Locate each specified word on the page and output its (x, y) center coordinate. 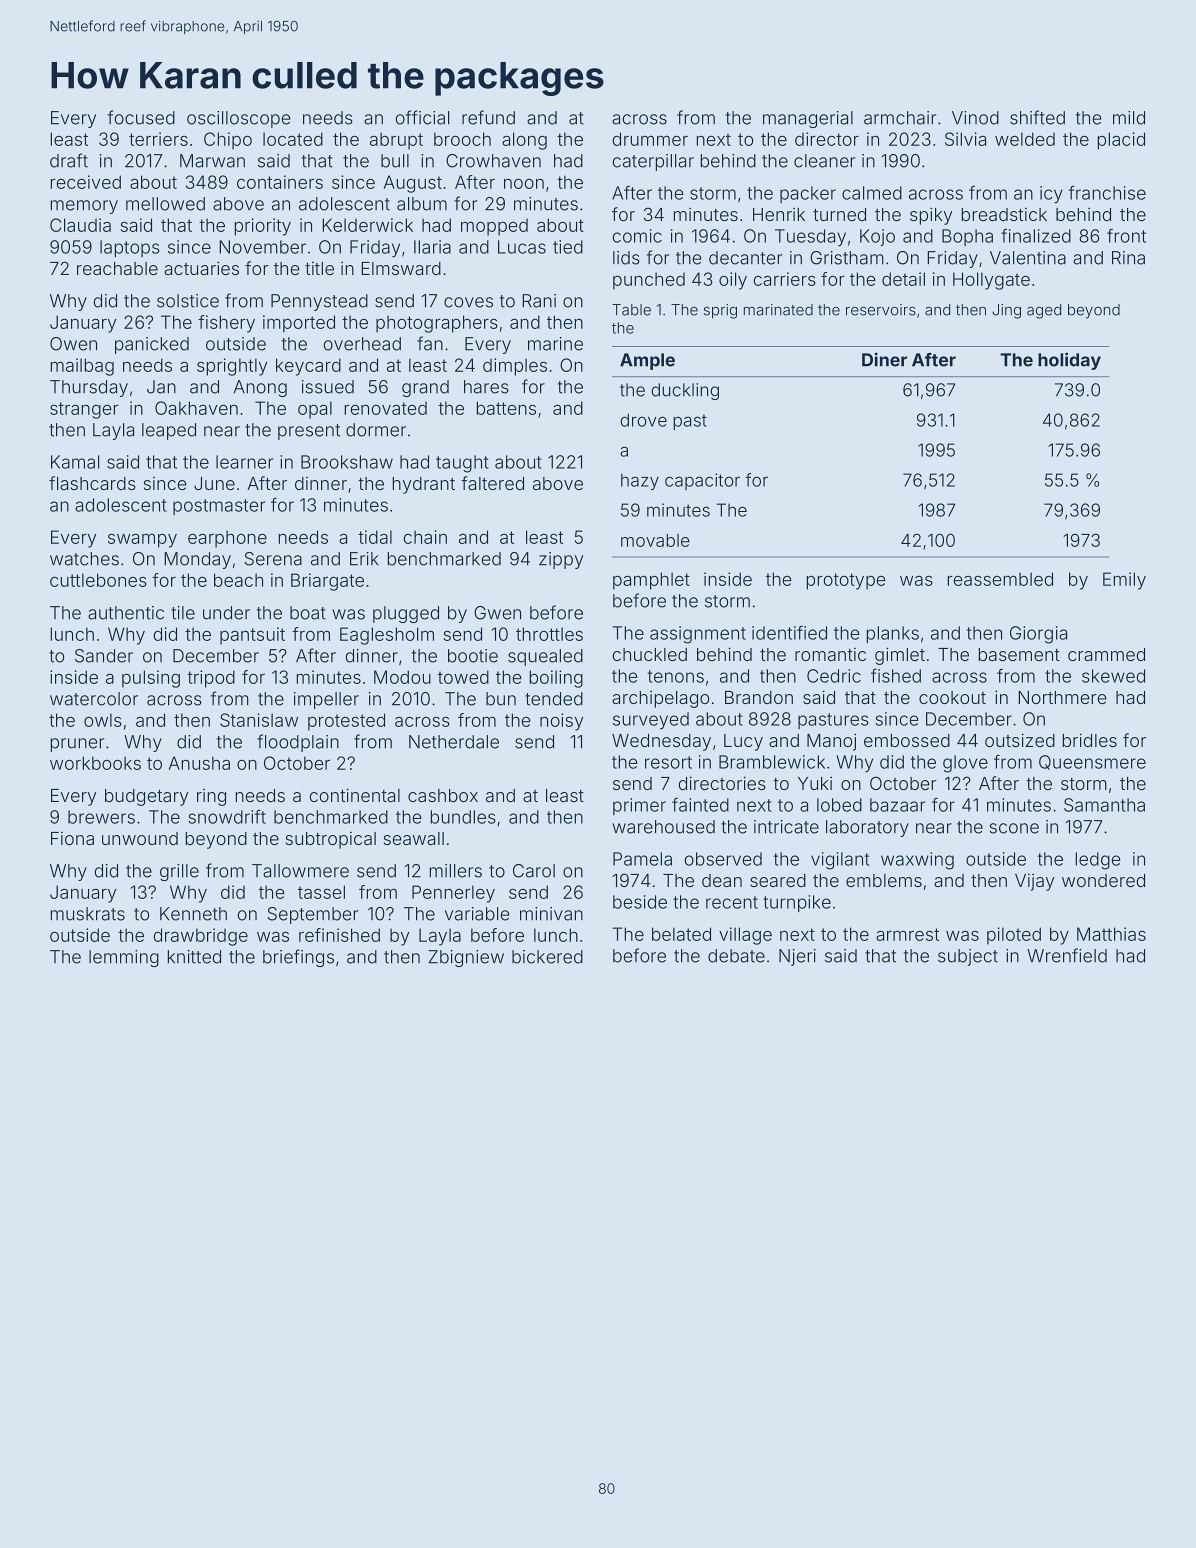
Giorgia (1038, 635)
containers (280, 182)
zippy (561, 560)
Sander (104, 656)
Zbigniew (466, 958)
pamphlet (651, 581)
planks (893, 634)
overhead (362, 344)
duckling (685, 391)
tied (568, 247)
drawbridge (201, 937)
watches (84, 559)
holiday (1069, 361)
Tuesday (810, 237)
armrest (907, 934)
